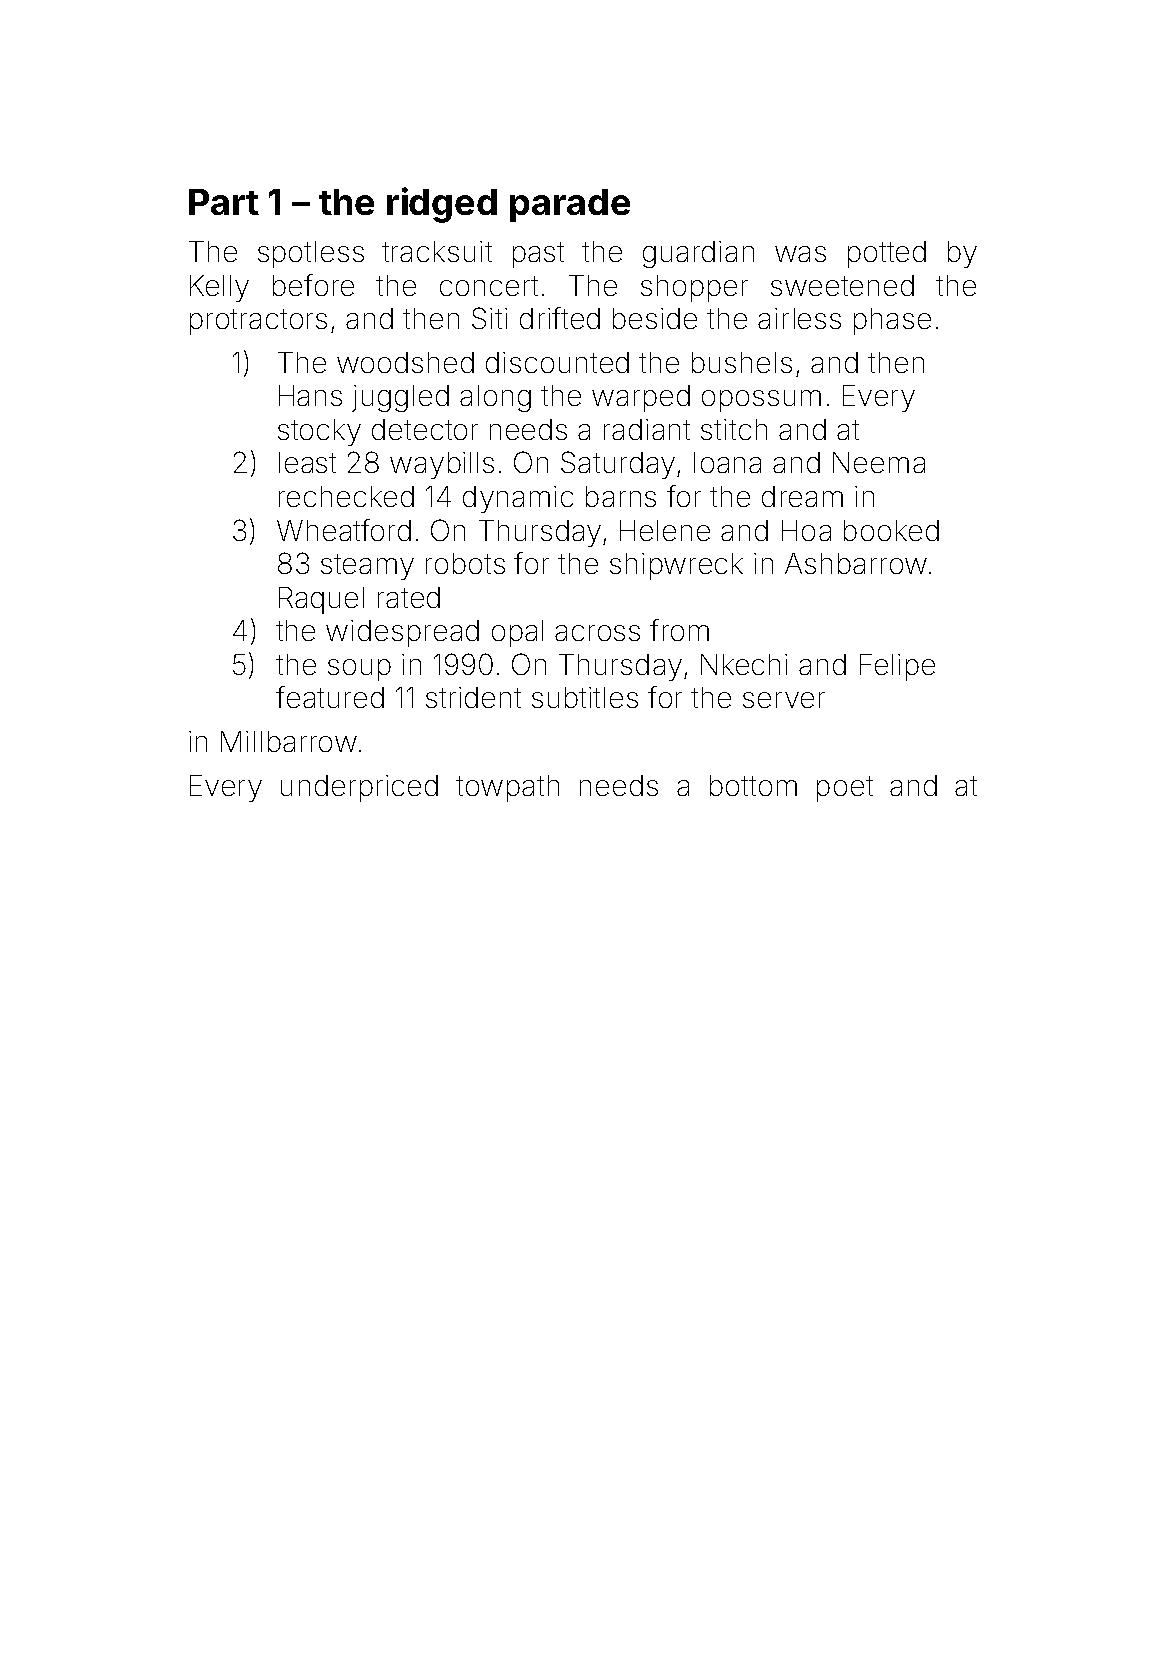 Image resolution: width=1165 pixels, height=1654 pixels. What do you see at coordinates (330, 697) in the page?
I see `featured` at bounding box center [330, 697].
